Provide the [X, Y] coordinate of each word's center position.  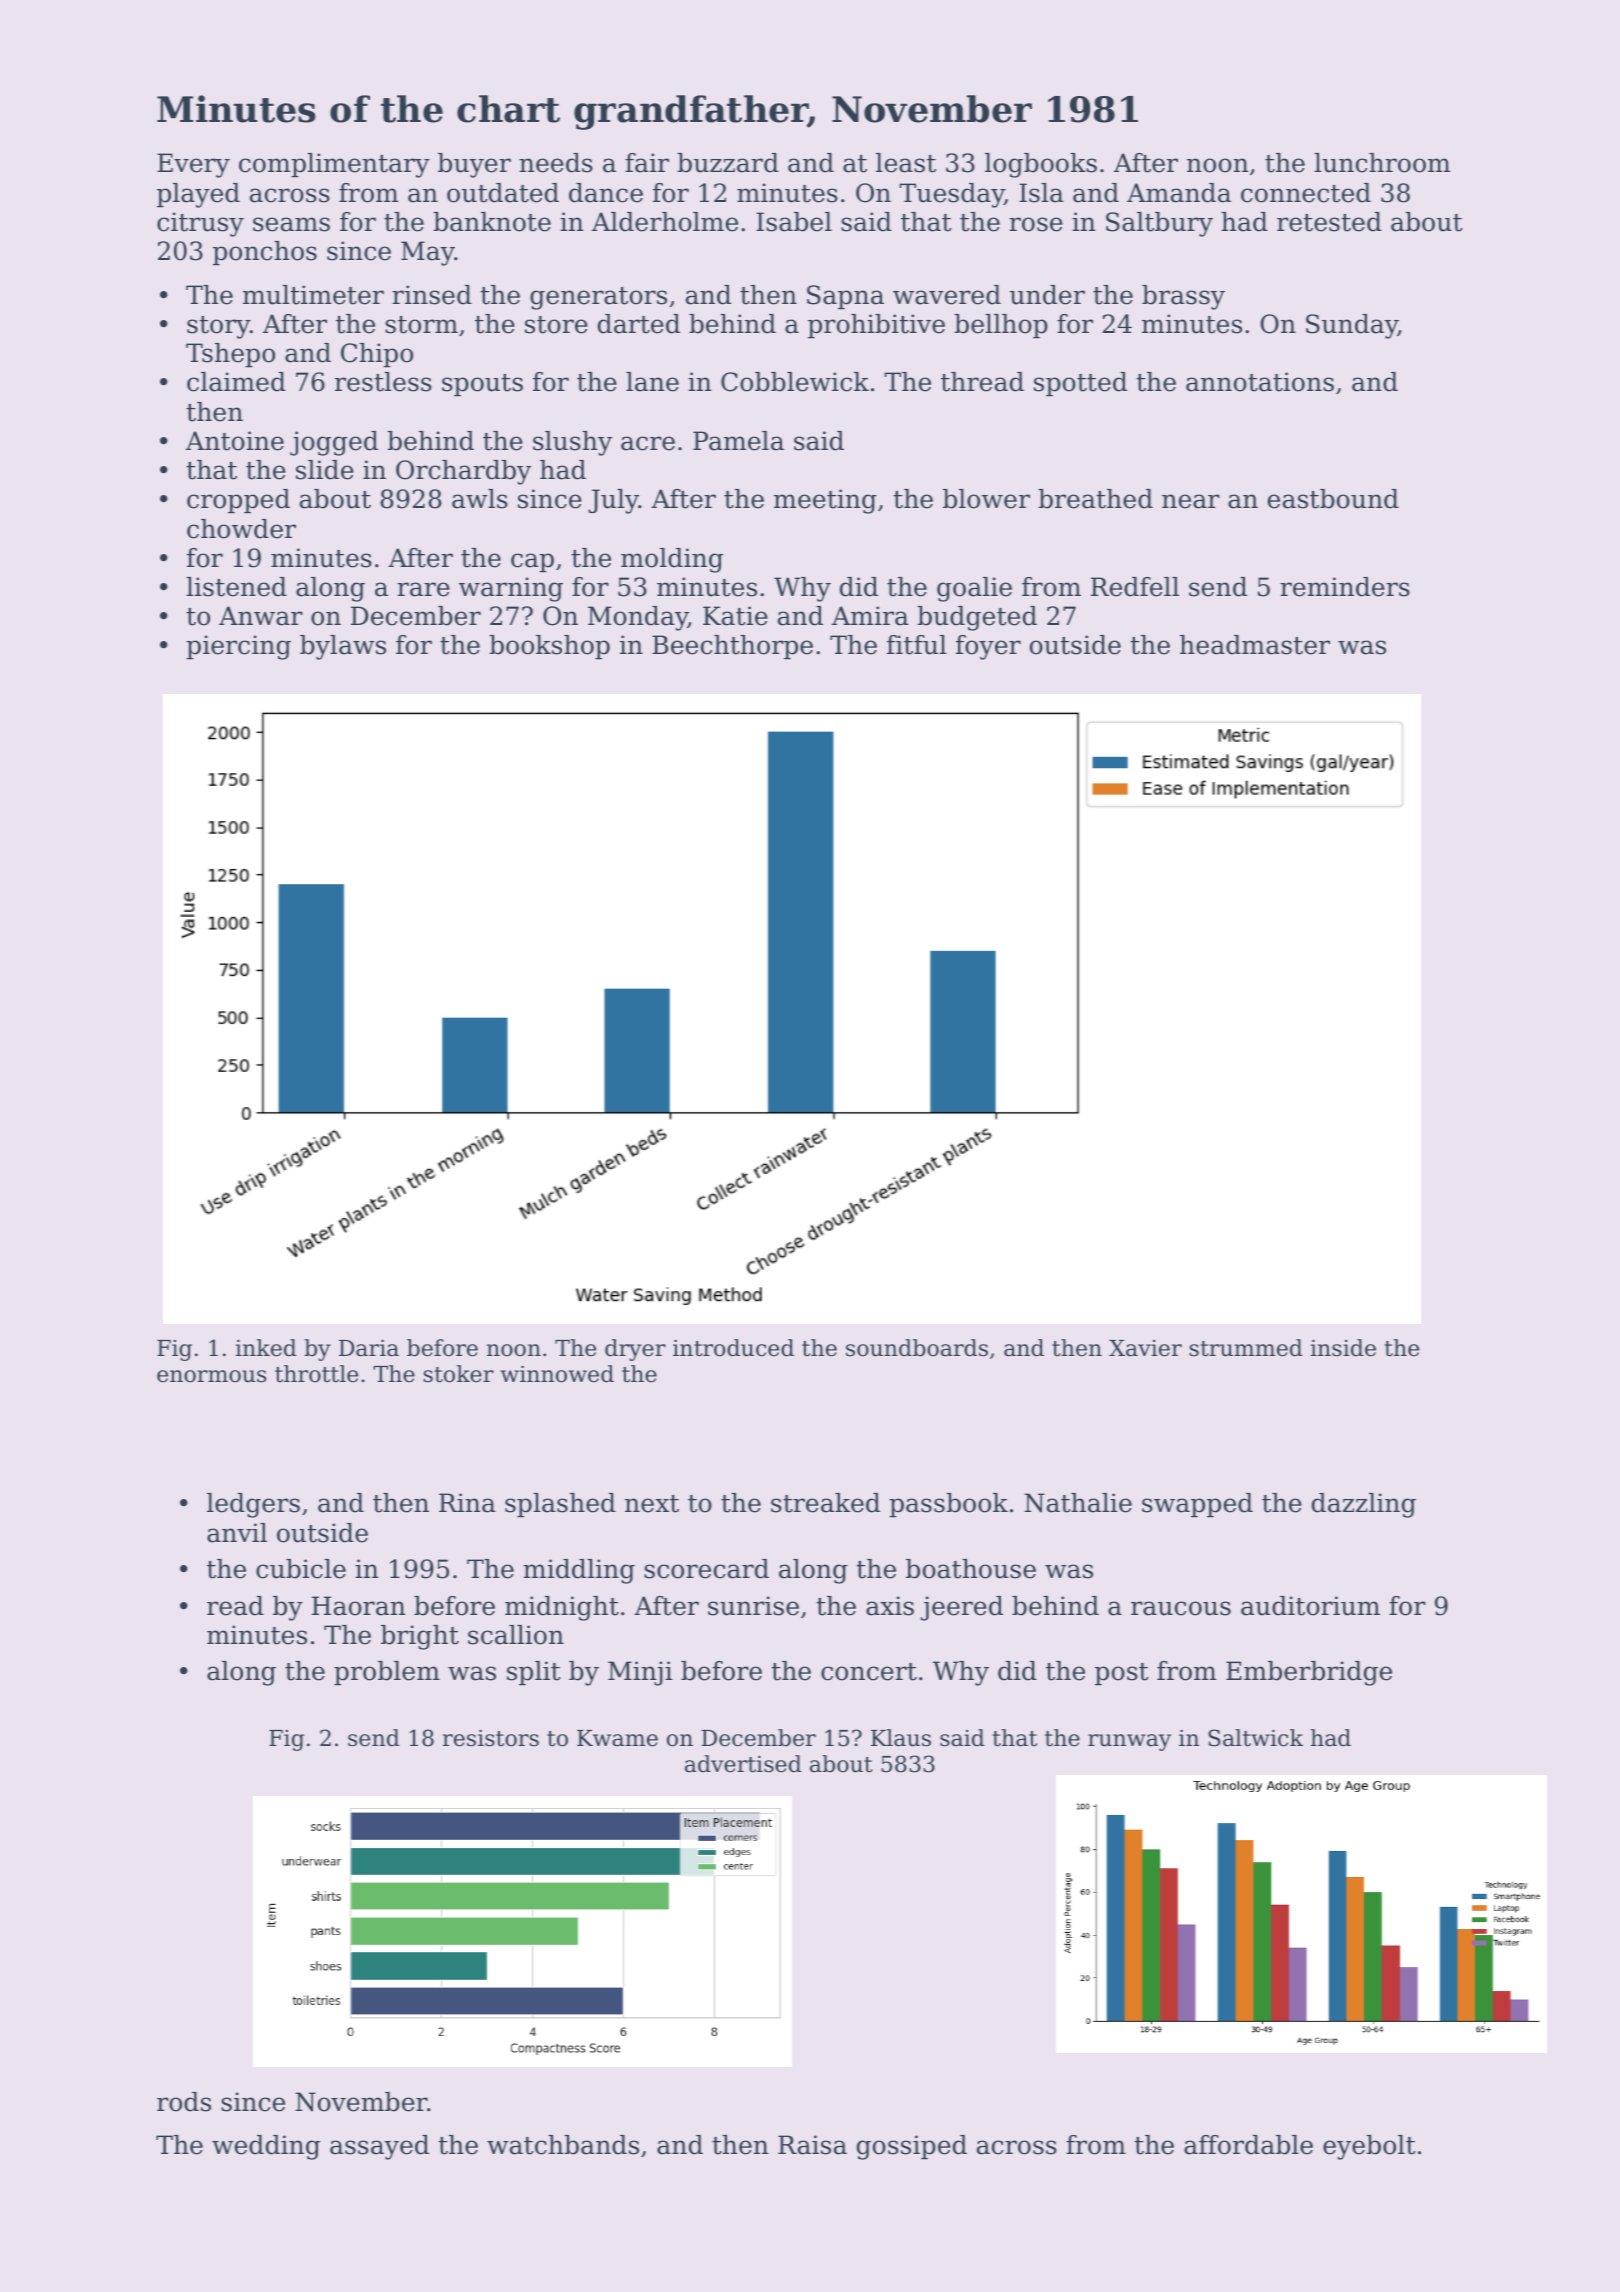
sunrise [753, 1606]
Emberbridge [1309, 1673]
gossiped [912, 2147]
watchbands [563, 2145]
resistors [491, 1738]
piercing [238, 647]
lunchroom [1382, 163]
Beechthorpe [732, 647]
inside [1343, 1348]
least [906, 163]
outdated [503, 193]
